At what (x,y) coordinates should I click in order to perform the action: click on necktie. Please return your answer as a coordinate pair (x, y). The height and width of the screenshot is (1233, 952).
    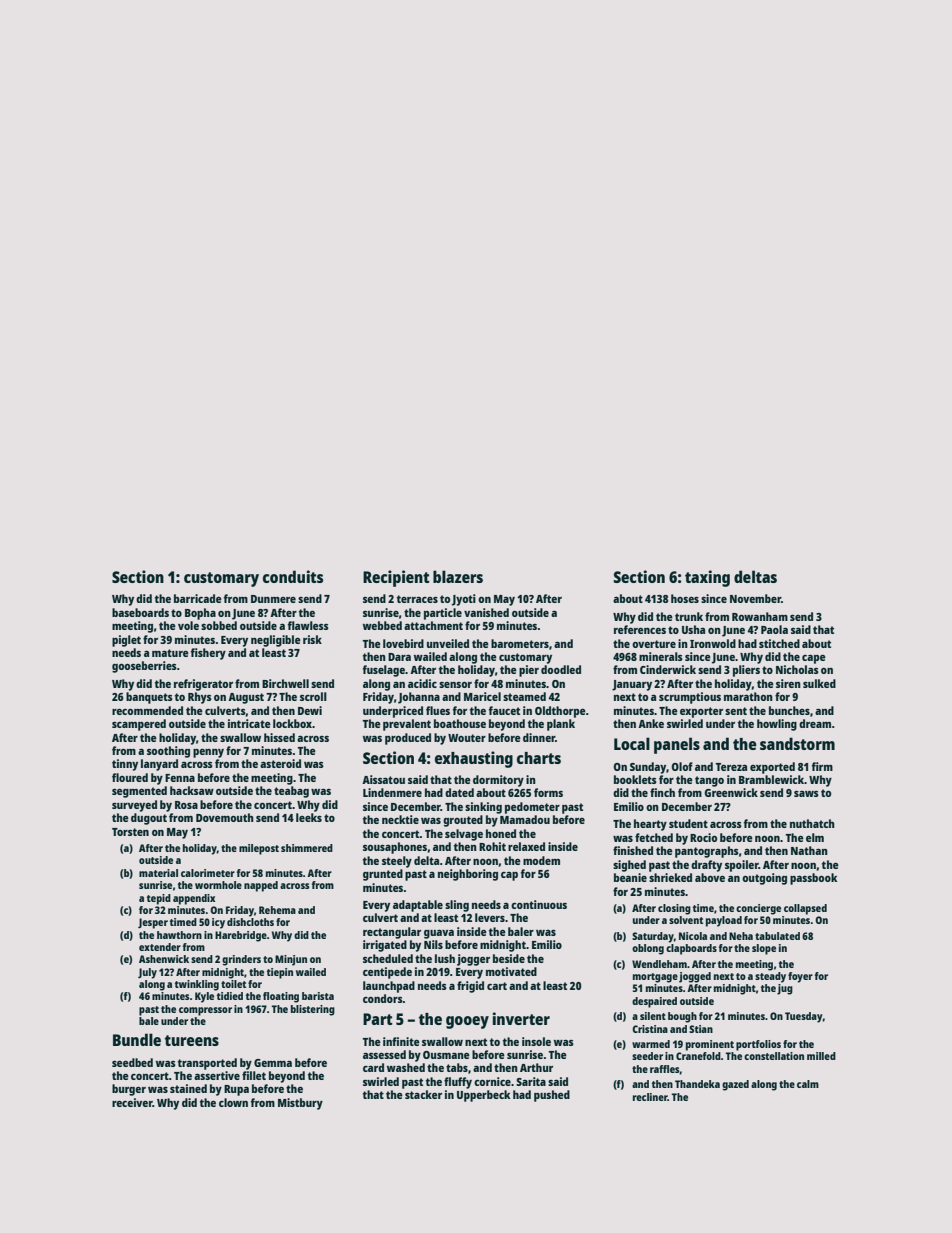
    Looking at the image, I should click on (400, 819).
